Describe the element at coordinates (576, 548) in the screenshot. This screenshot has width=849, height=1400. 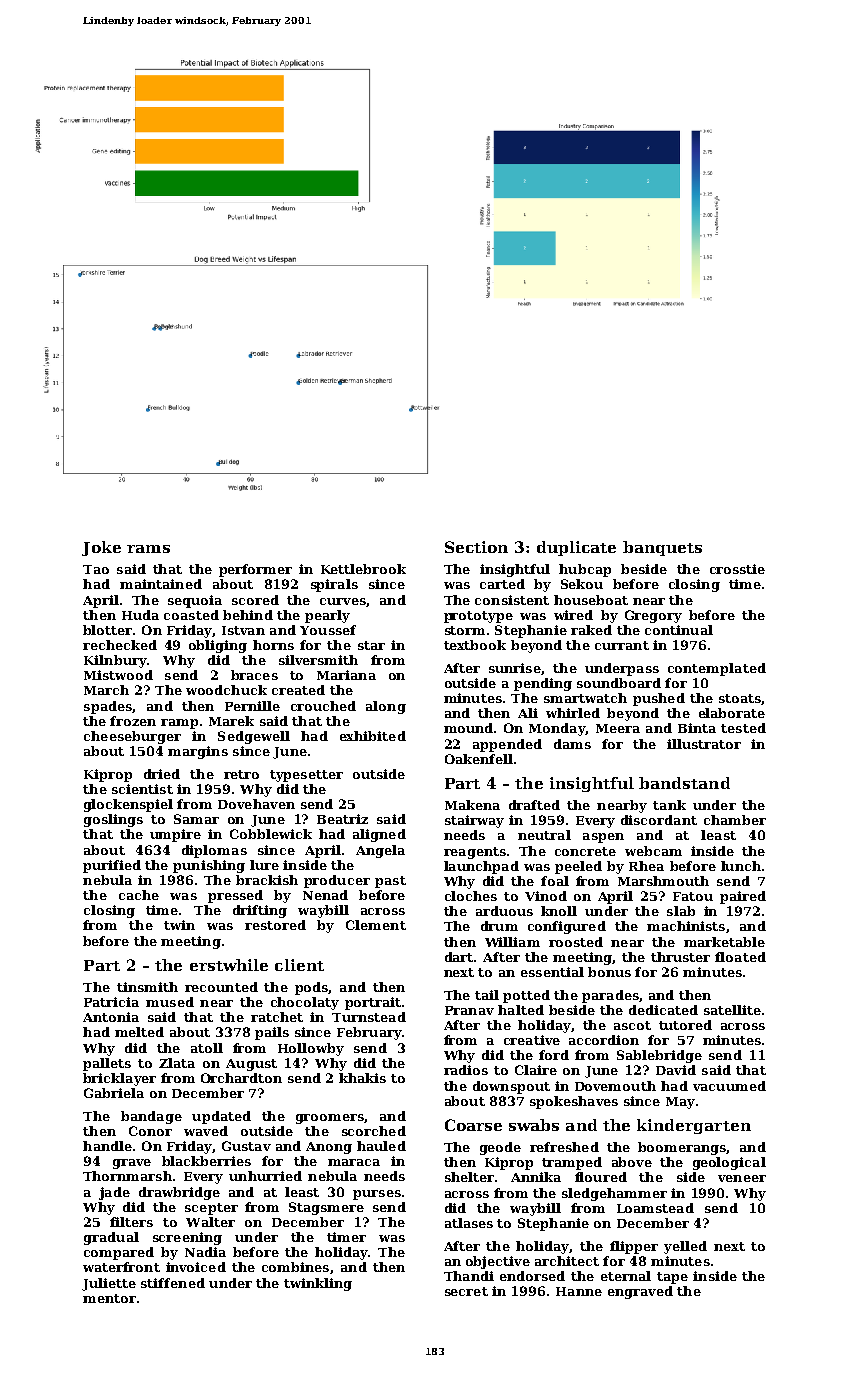
I see `duplicate` at that location.
